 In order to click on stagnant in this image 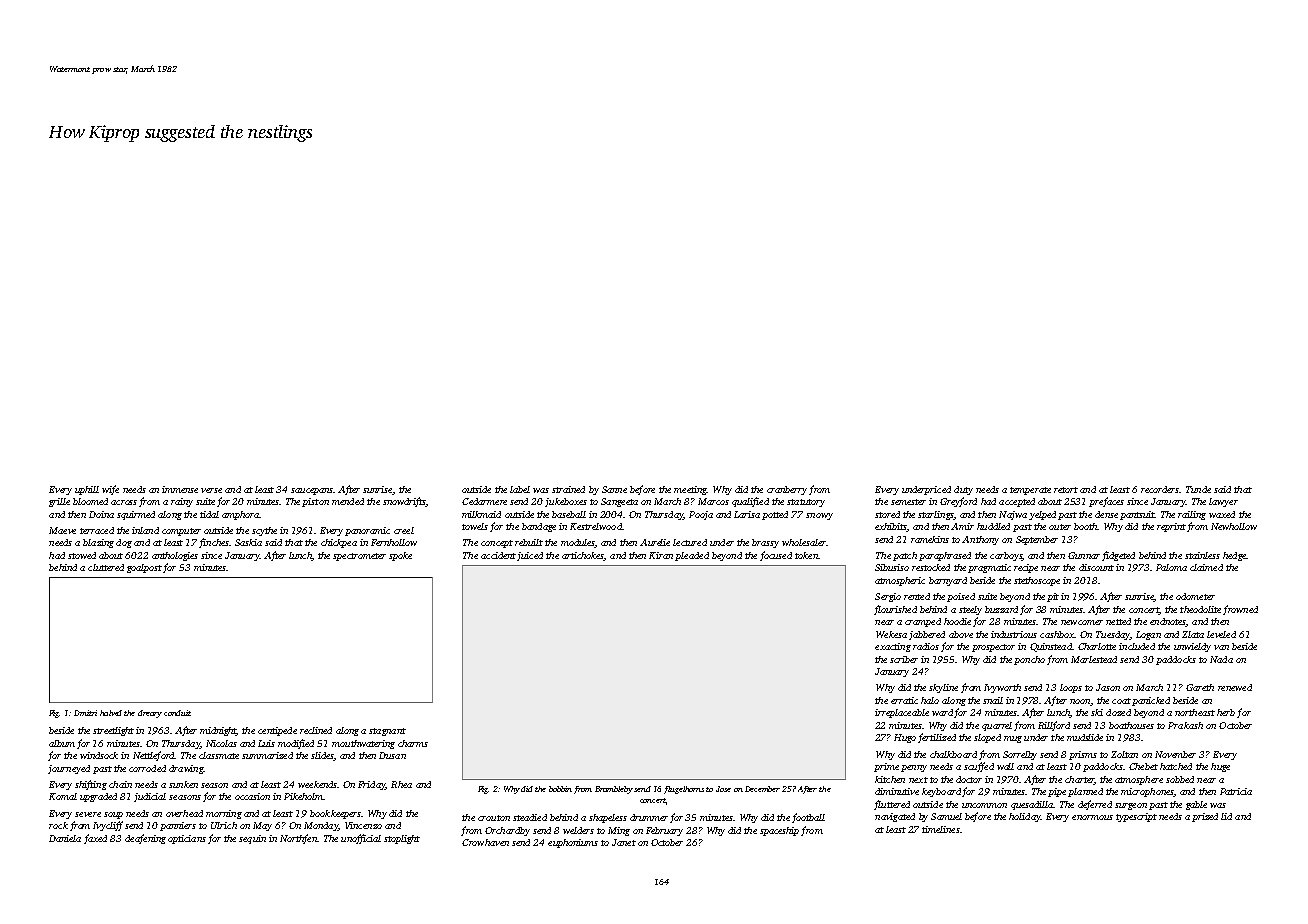, I will do `click(387, 732)`.
